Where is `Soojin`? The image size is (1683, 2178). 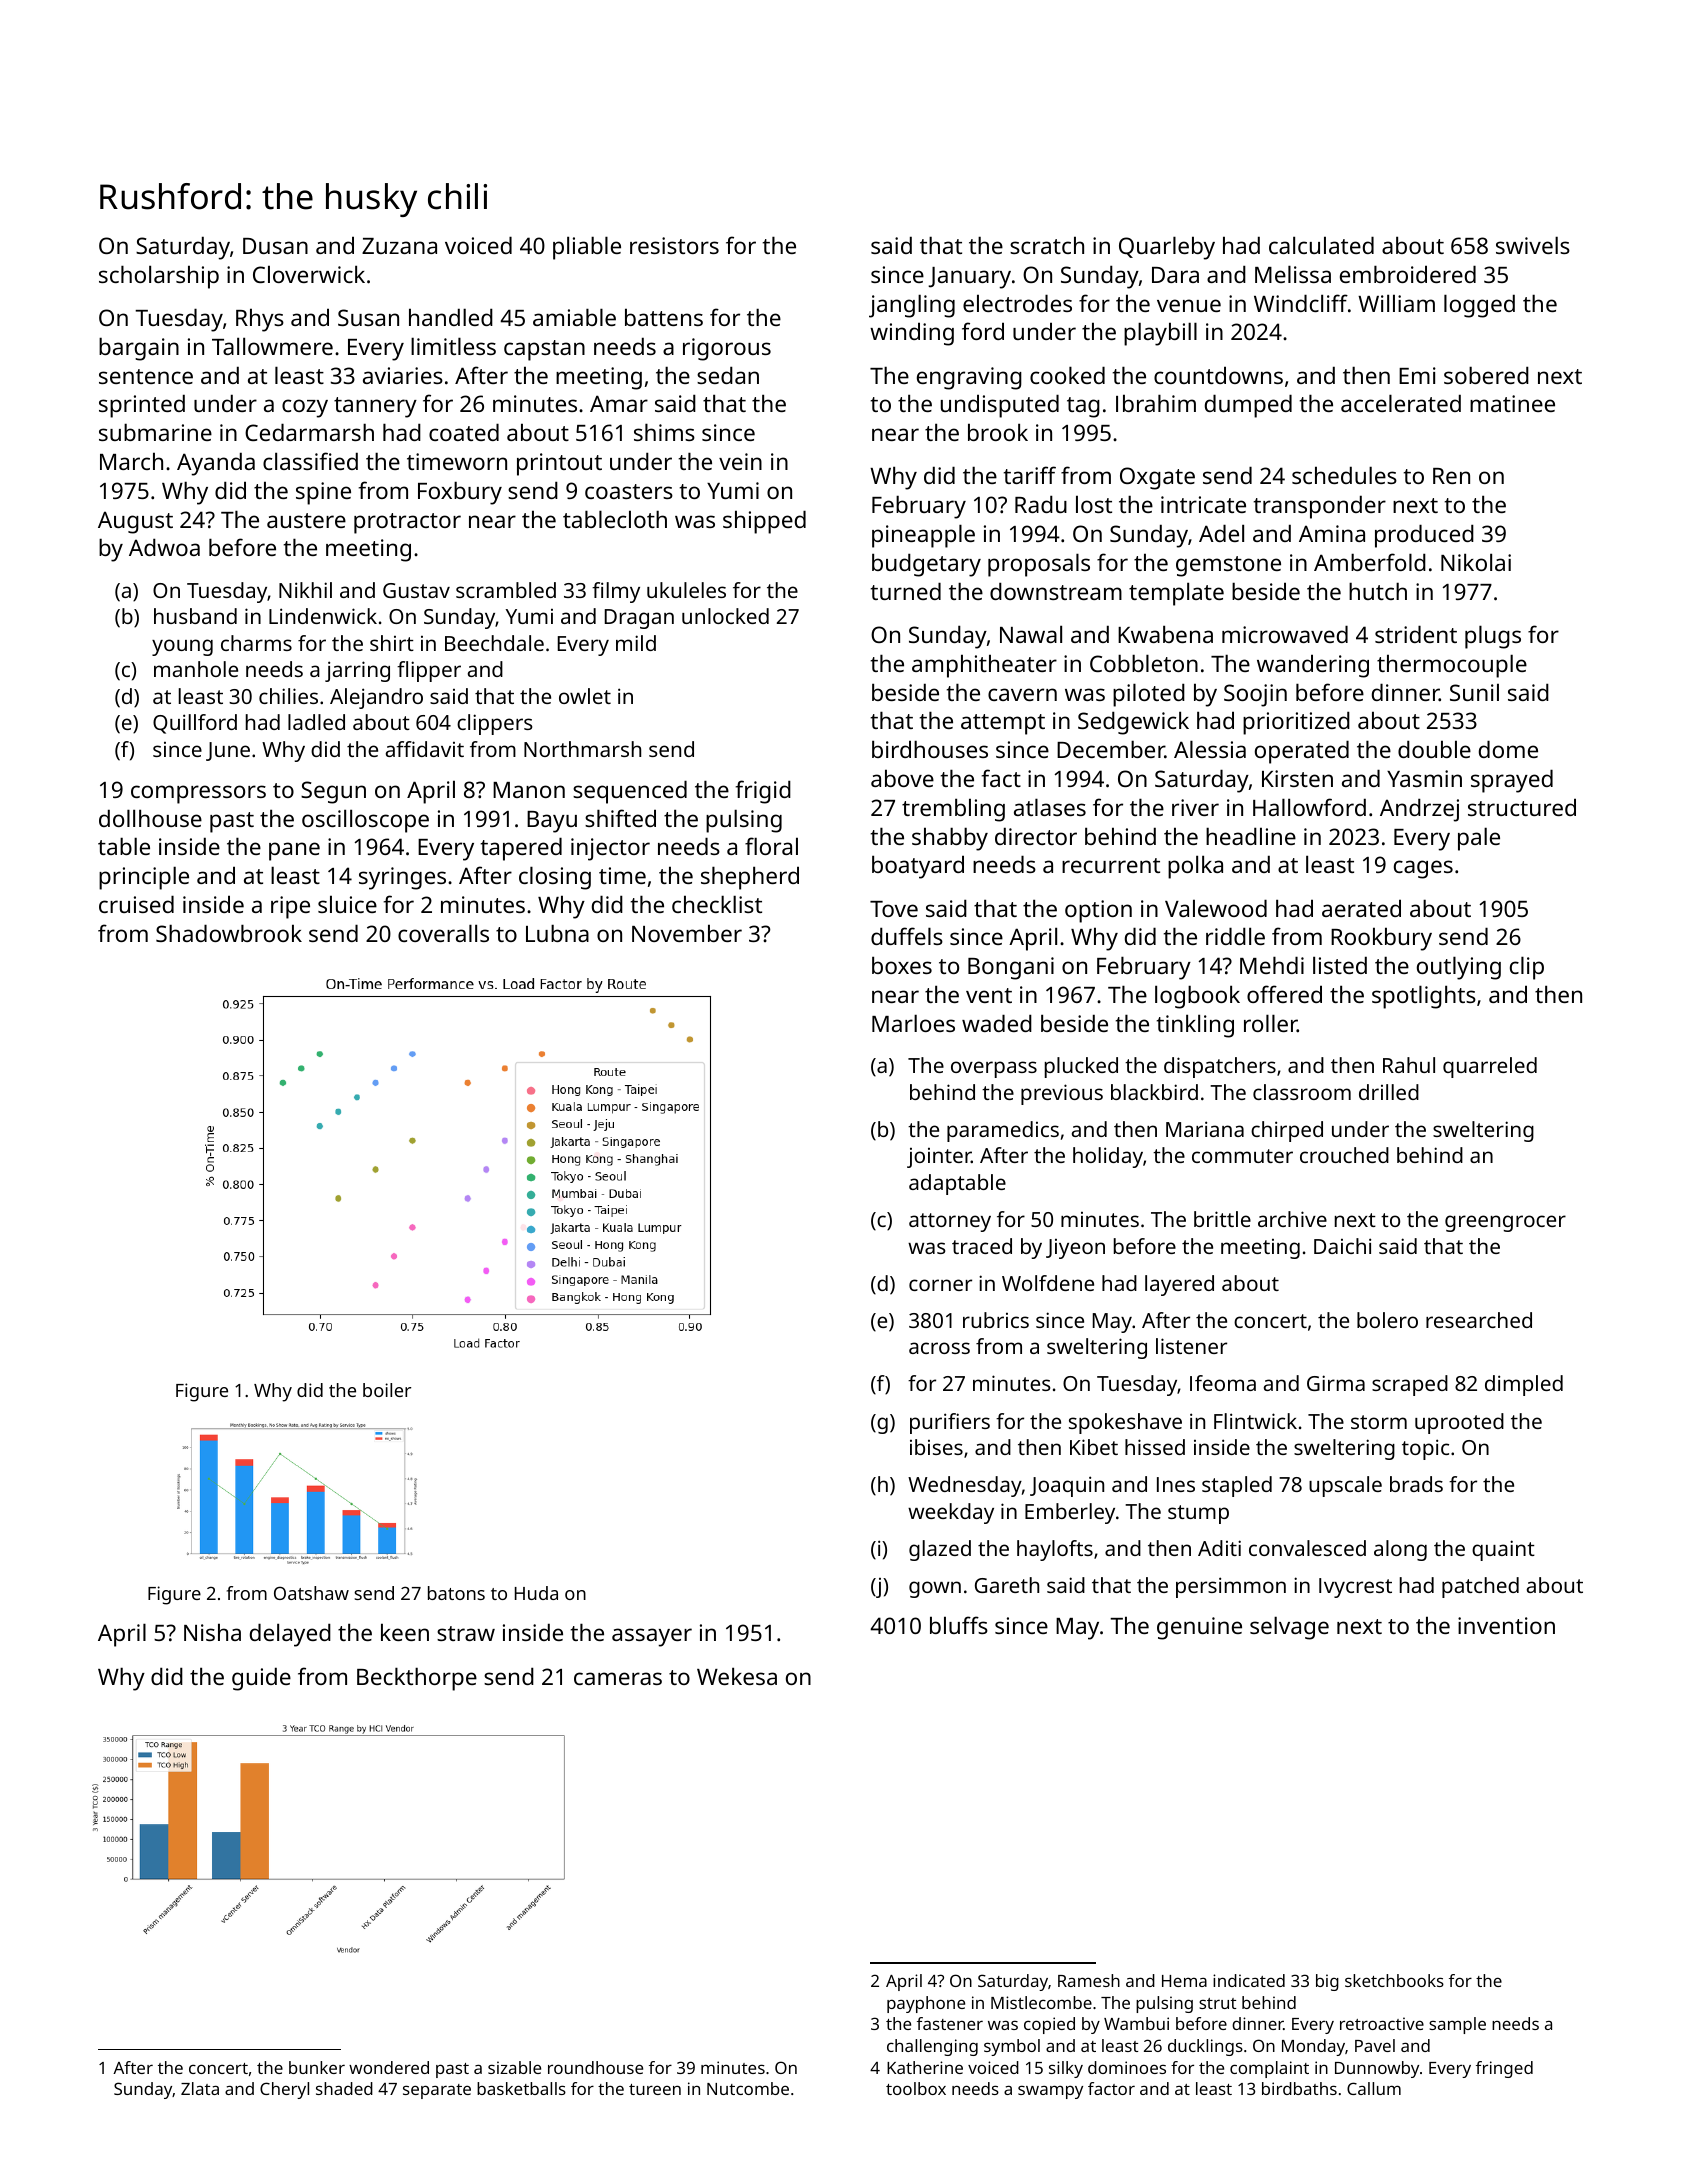
Soojin is located at coordinates (1255, 695).
